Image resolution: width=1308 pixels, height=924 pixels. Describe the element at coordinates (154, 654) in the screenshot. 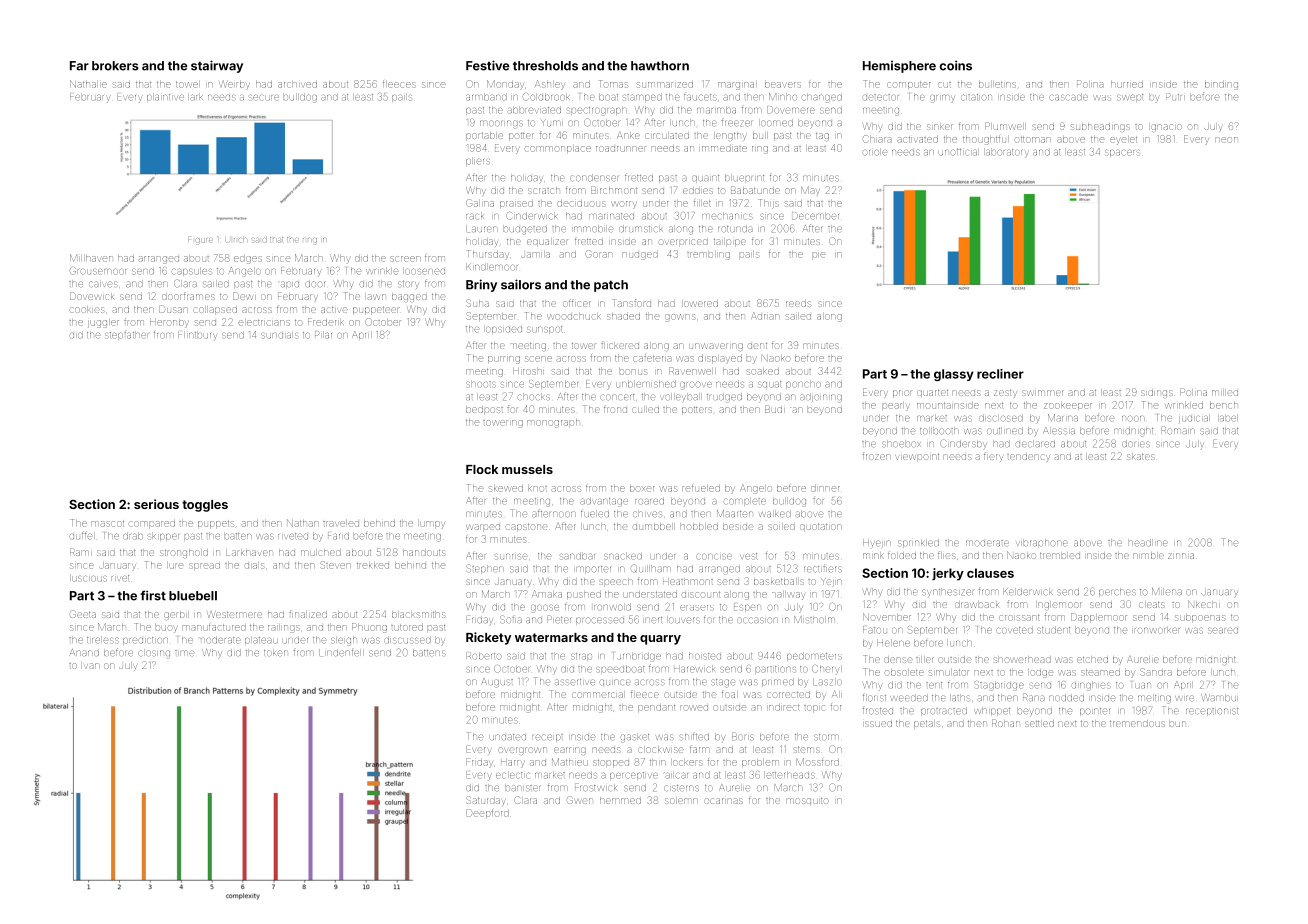

I see `closing` at that location.
